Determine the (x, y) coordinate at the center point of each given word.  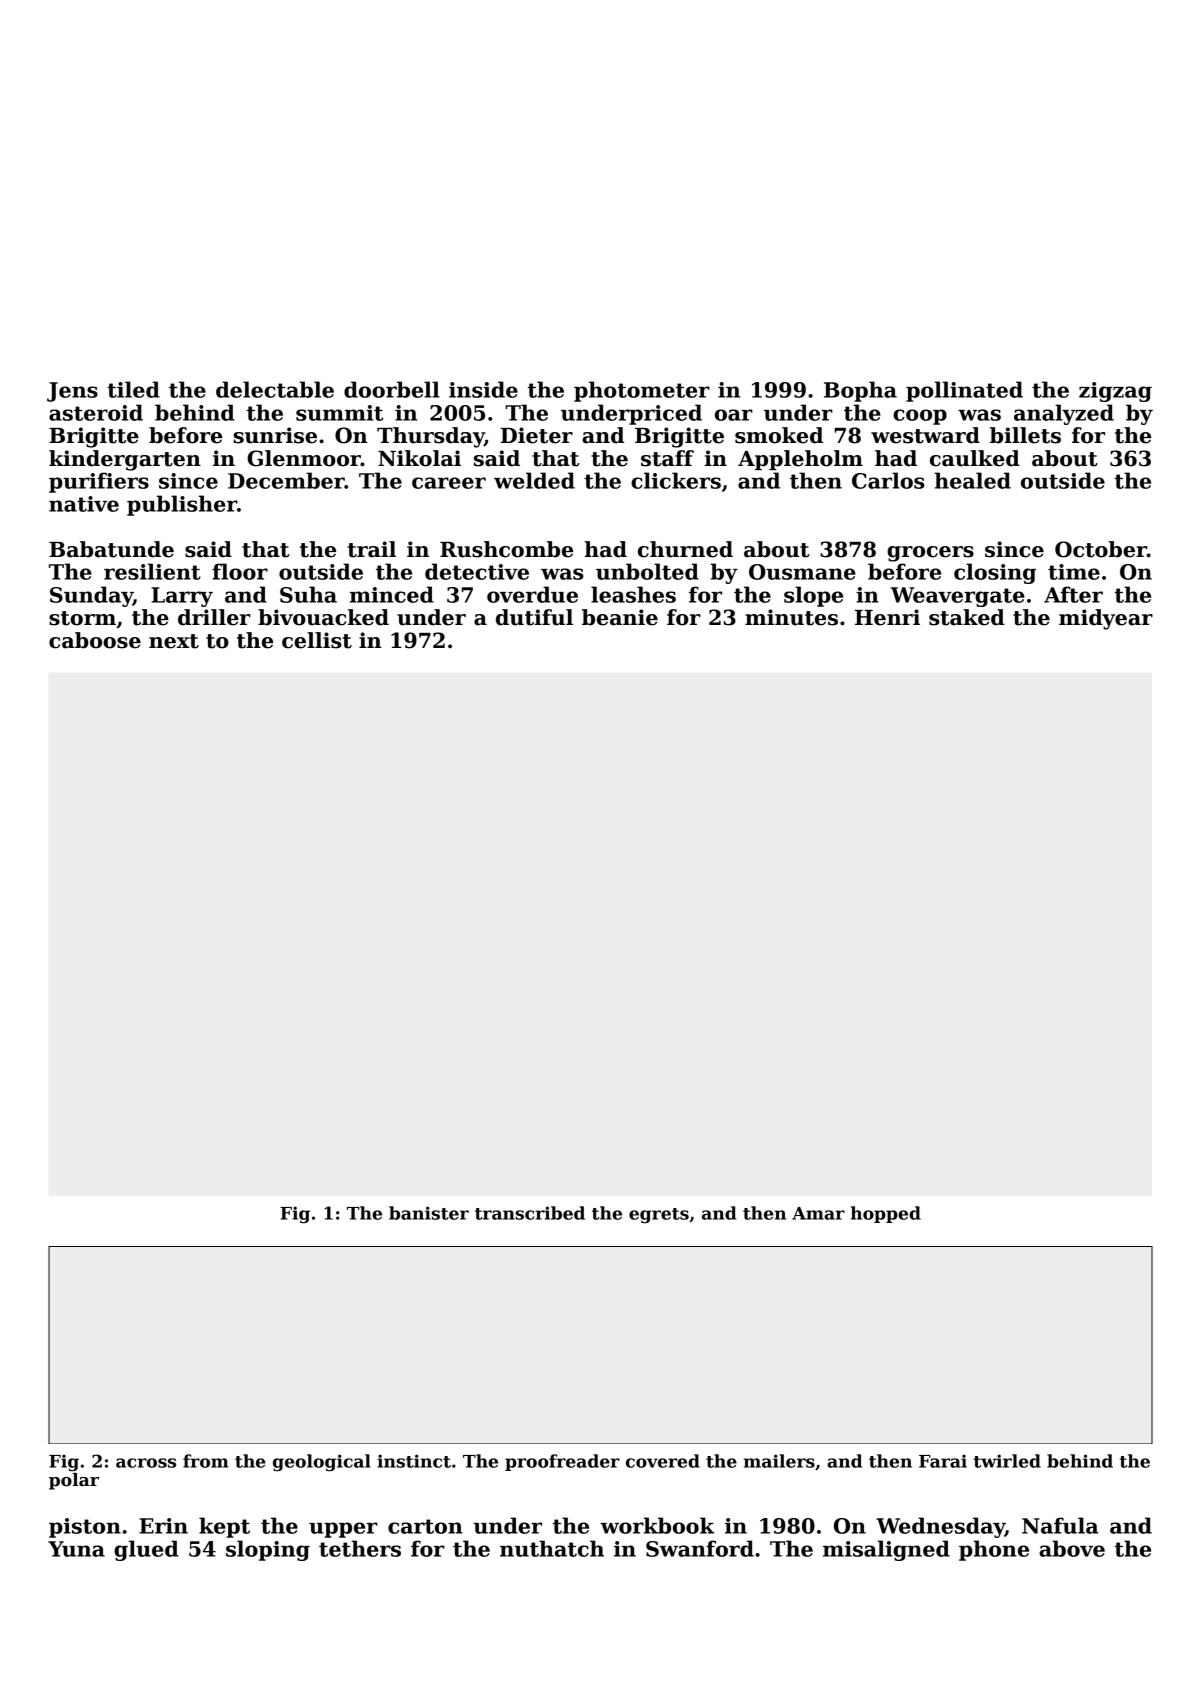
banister (429, 1213)
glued (146, 1550)
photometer (642, 391)
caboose (95, 640)
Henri (887, 617)
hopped (886, 1214)
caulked (975, 458)
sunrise (275, 435)
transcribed (530, 1213)
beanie (620, 617)
